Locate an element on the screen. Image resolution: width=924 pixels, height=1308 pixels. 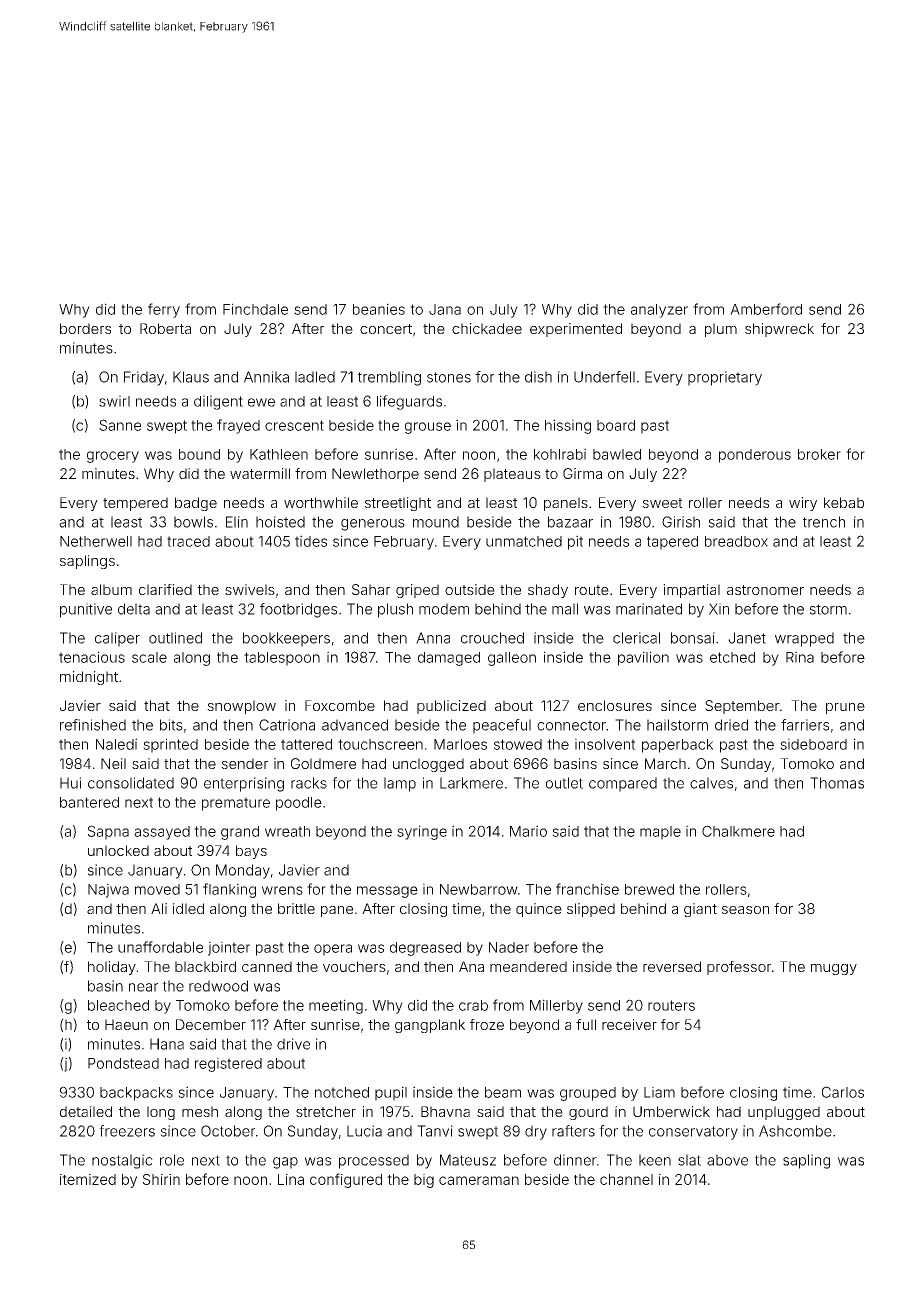
shipwreck is located at coordinates (779, 330).
